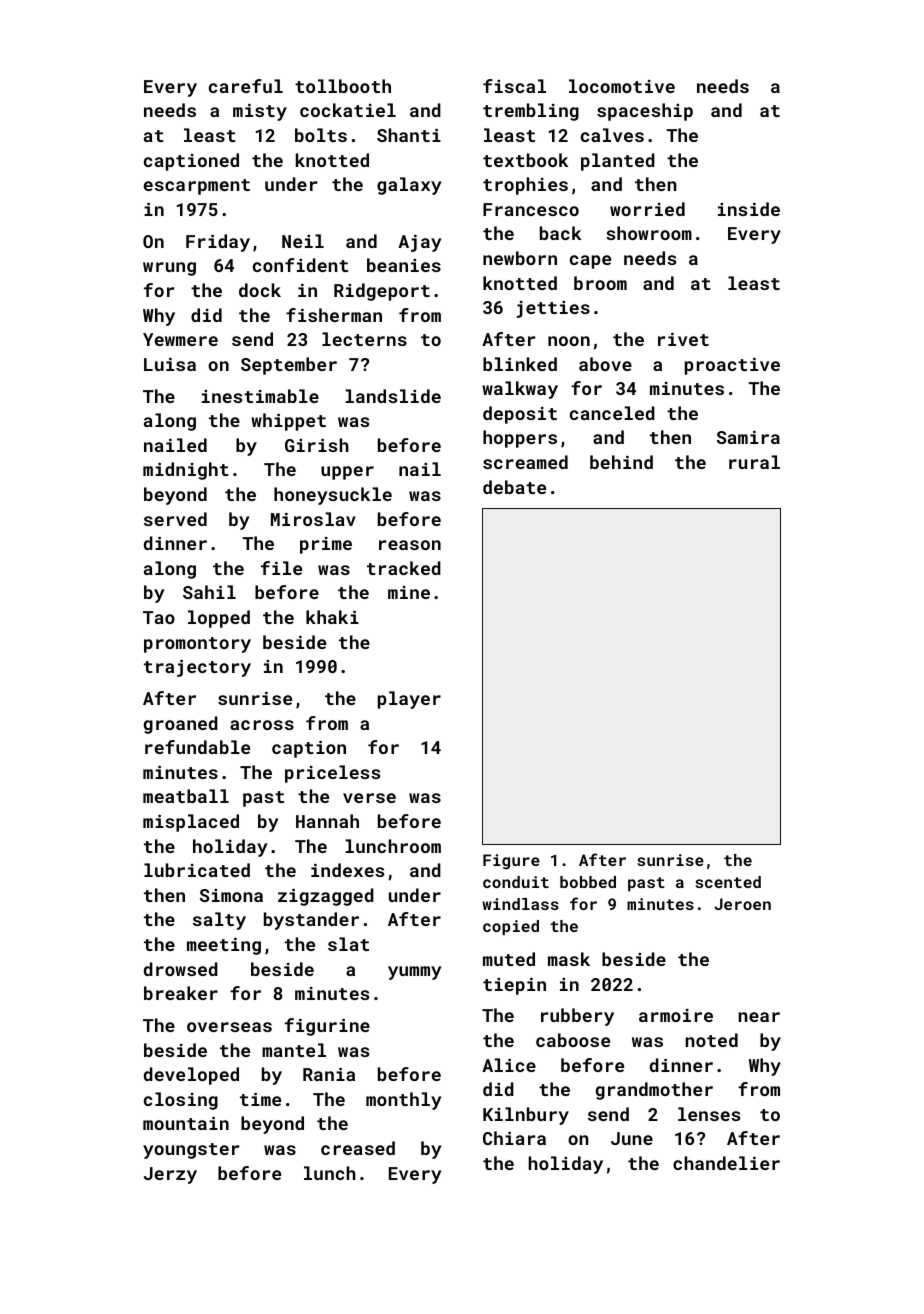 The height and width of the screenshot is (1314, 924). Describe the element at coordinates (514, 86) in the screenshot. I see `fiscal` at that location.
